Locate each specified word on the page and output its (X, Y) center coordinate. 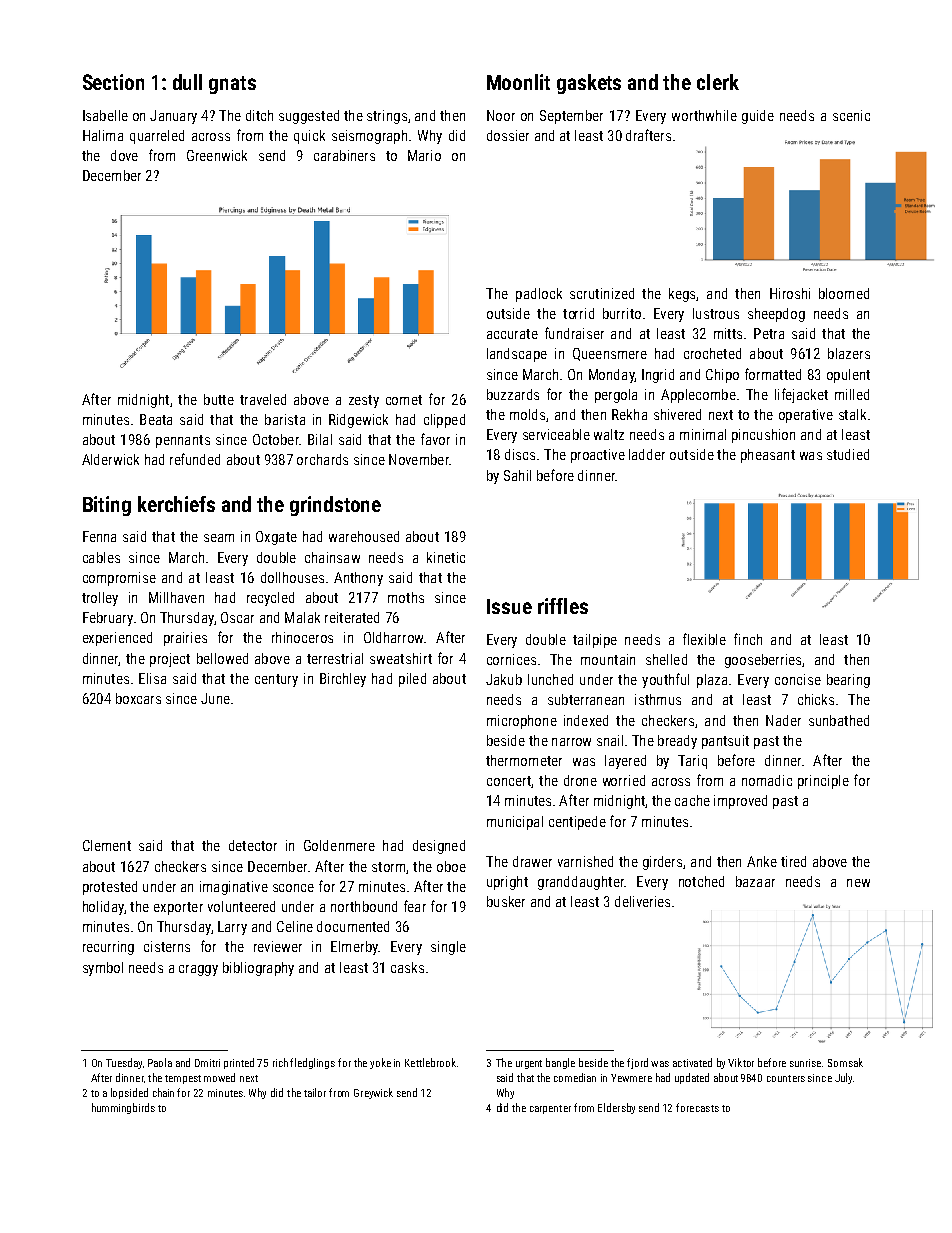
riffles (563, 606)
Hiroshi (790, 293)
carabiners (344, 155)
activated (692, 1062)
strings (387, 117)
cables (101, 557)
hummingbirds (123, 1108)
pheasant (768, 456)
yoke (380, 1063)
